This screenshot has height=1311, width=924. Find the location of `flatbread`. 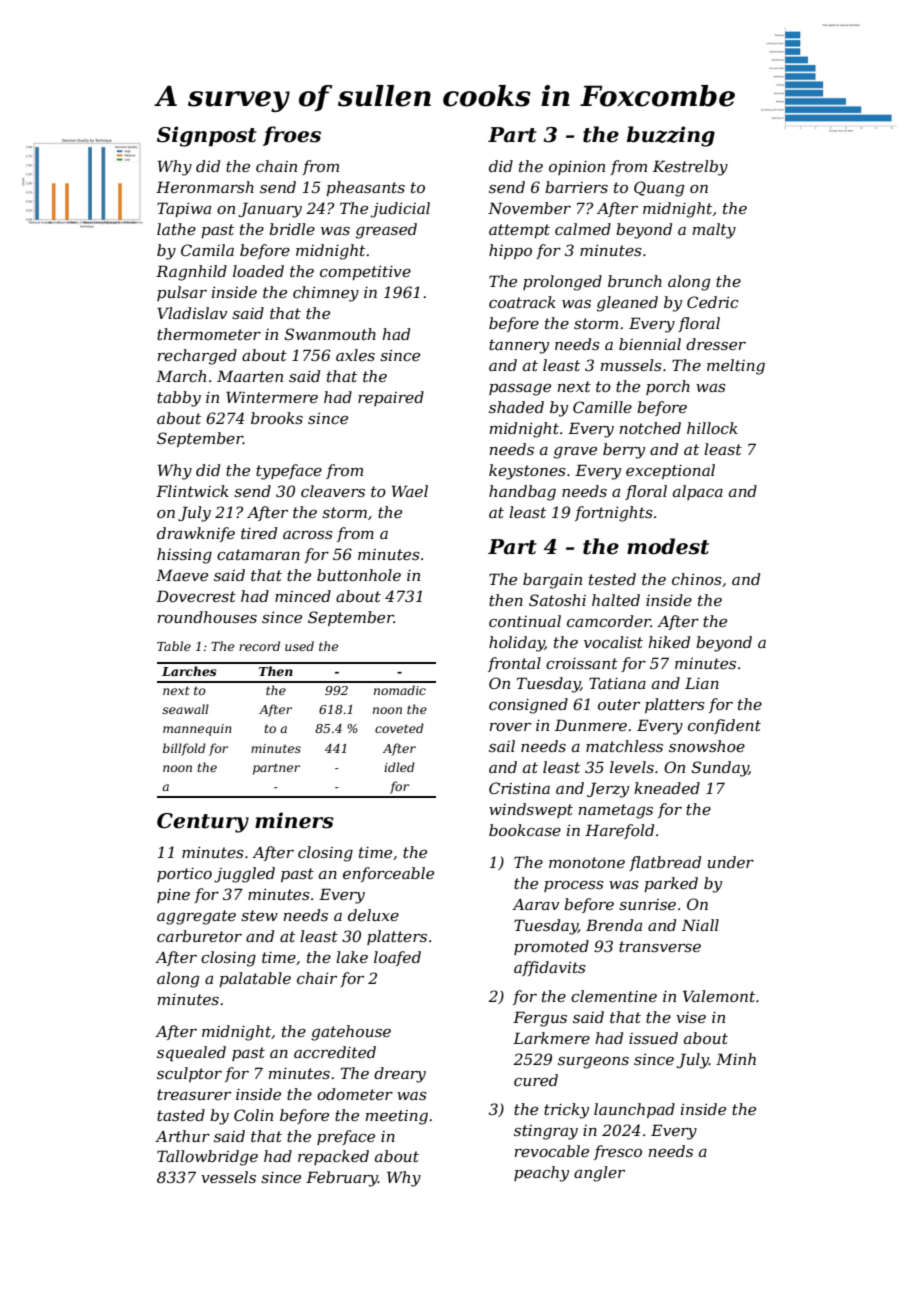

flatbread is located at coordinates (665, 863).
